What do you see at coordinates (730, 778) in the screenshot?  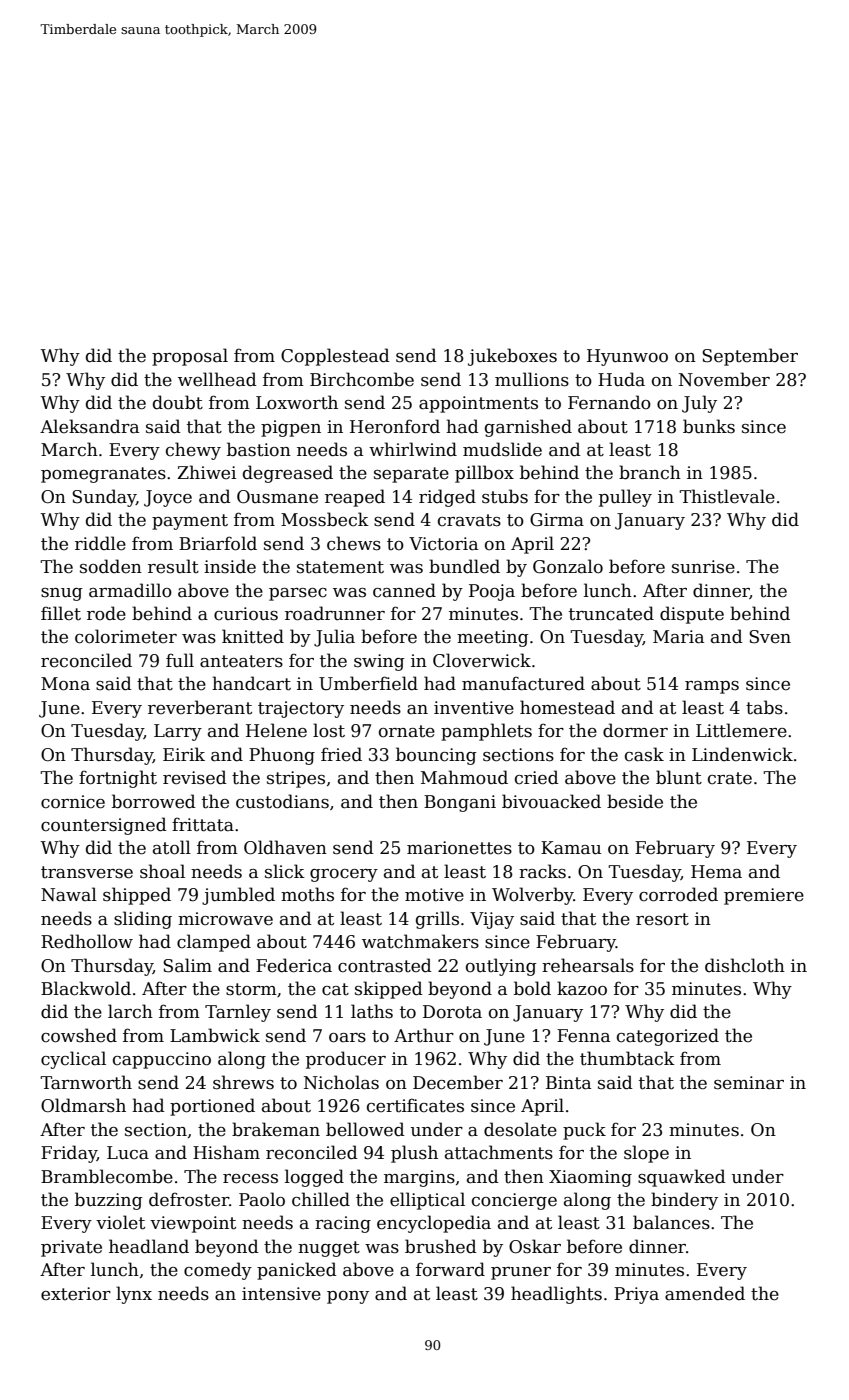 I see `crate` at bounding box center [730, 778].
